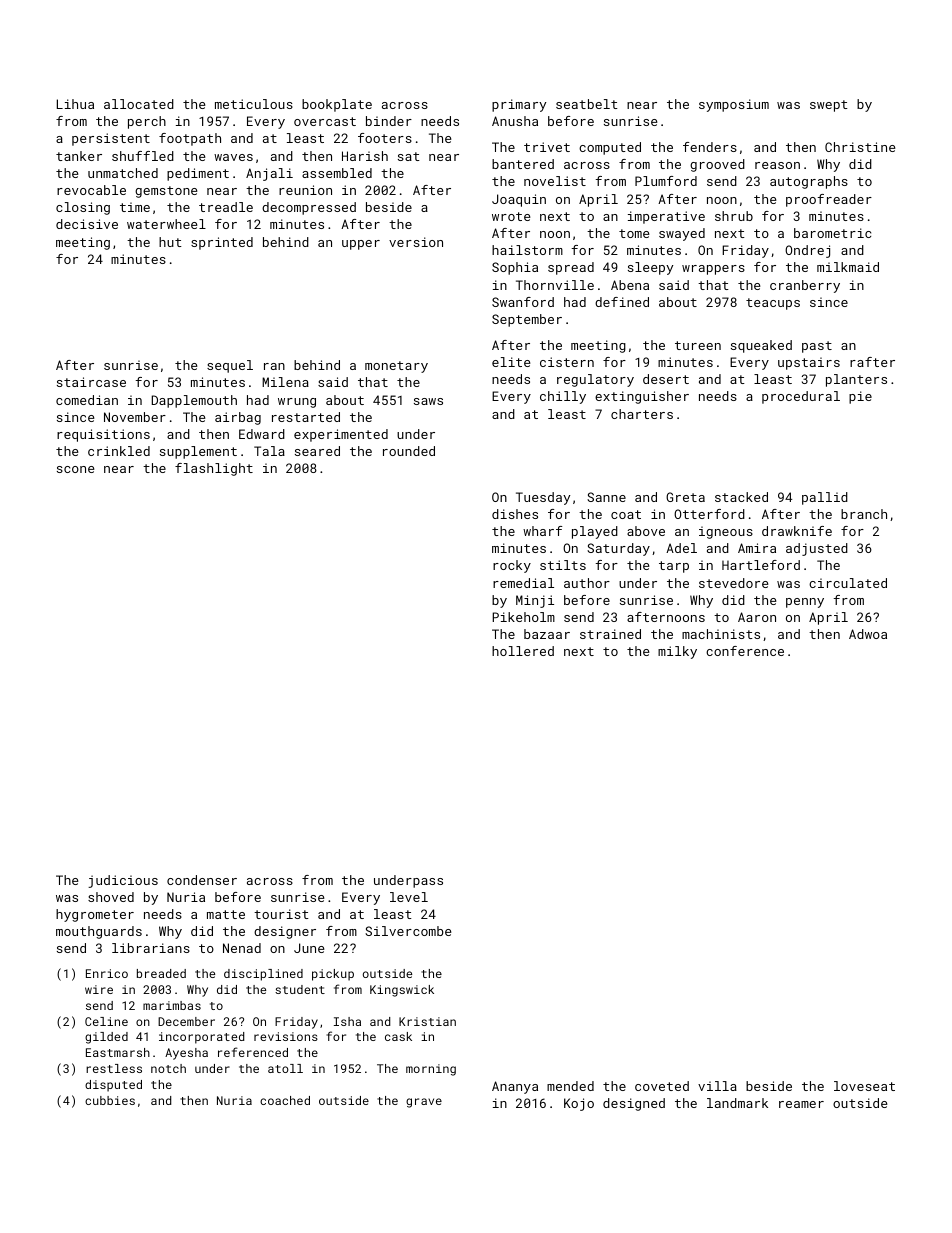 This image has height=1233, width=952. Describe the element at coordinates (123, 881) in the image. I see `judicious` at that location.
